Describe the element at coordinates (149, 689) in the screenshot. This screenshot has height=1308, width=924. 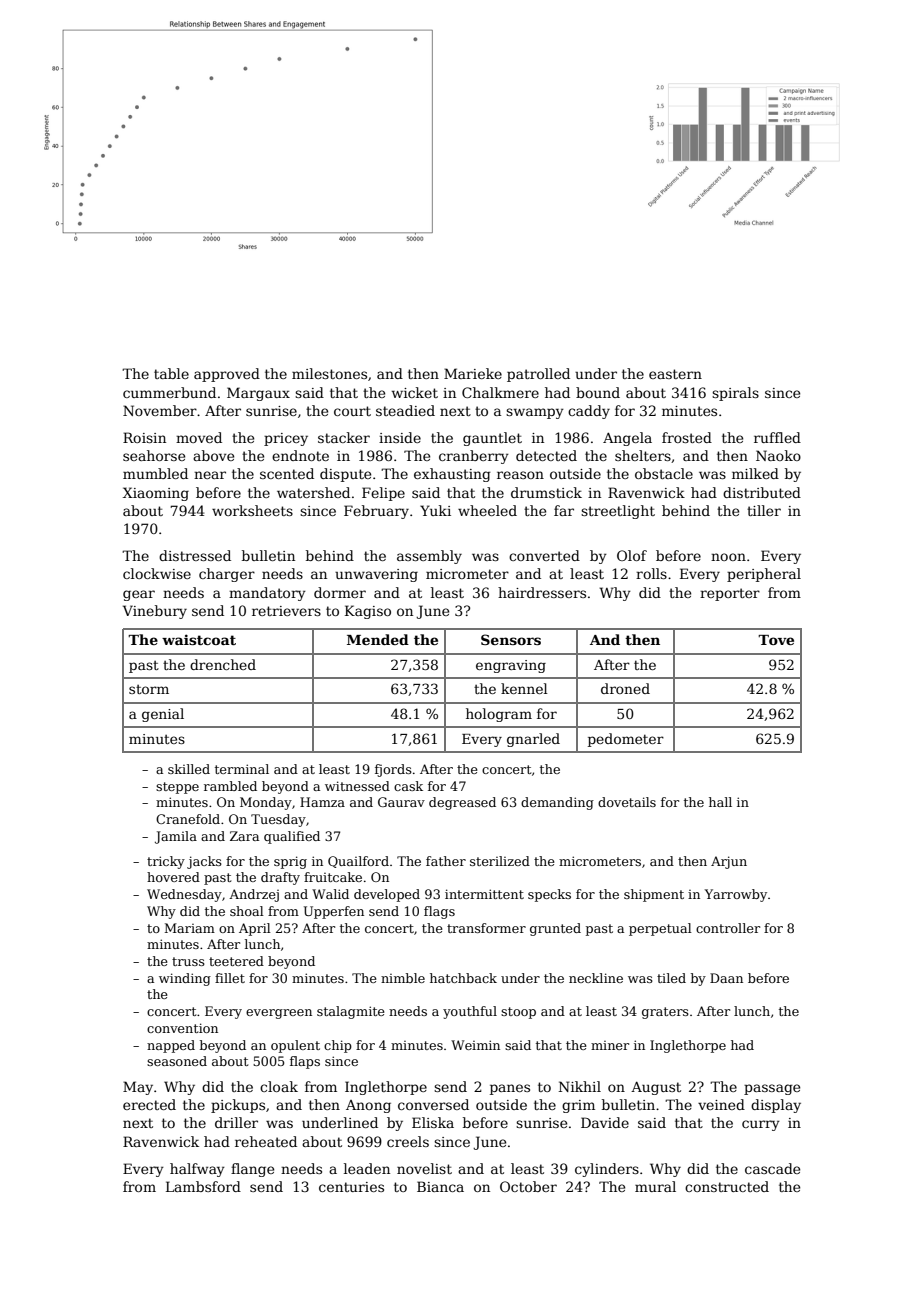
I see `storm` at that location.
